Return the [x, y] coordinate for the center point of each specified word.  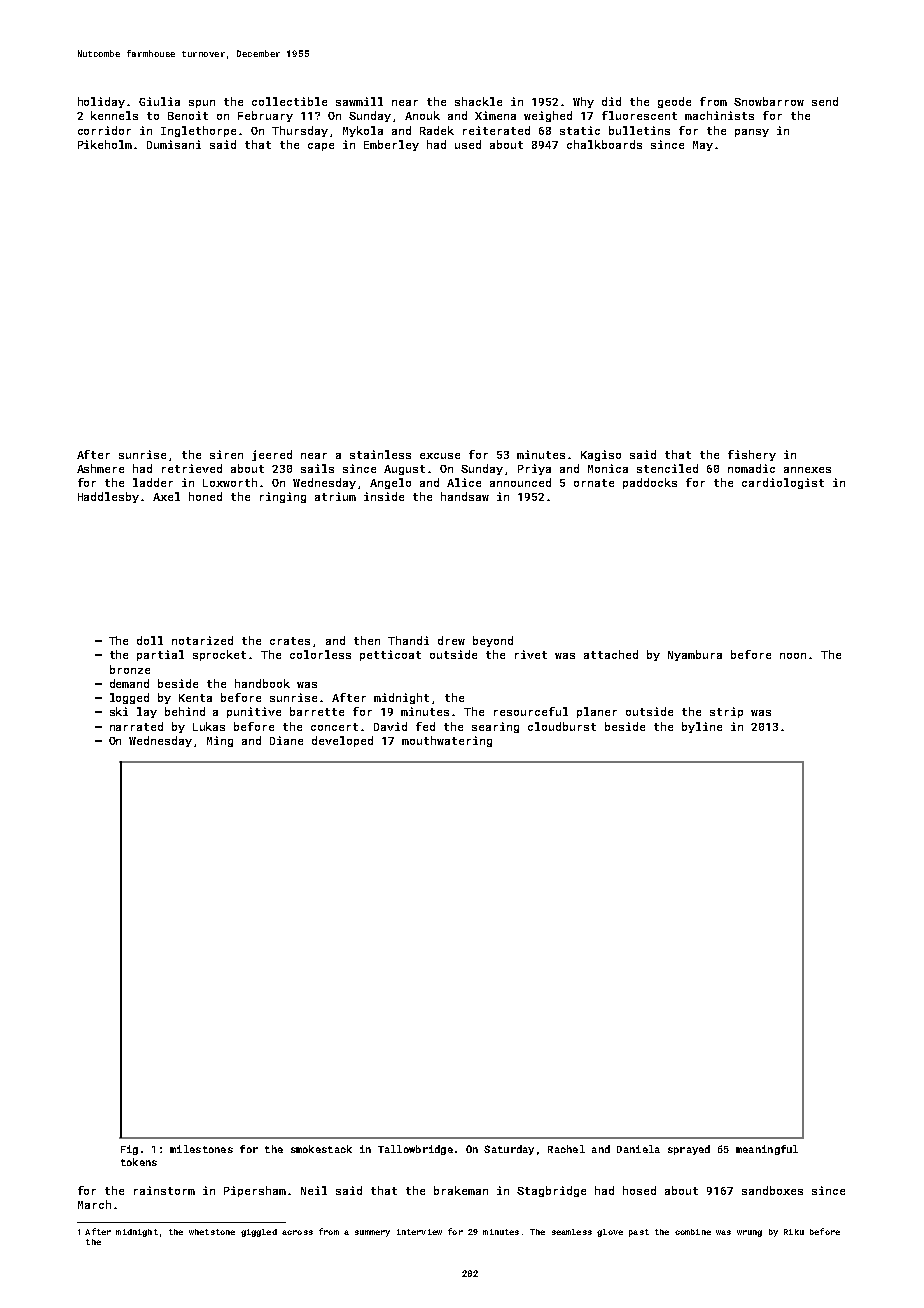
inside [384, 496]
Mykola [363, 131]
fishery [752, 455]
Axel [166, 496]
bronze [130, 669]
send [825, 101]
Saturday [509, 1150]
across [297, 1232]
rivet [531, 654]
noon [793, 656]
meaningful [767, 1150]
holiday [101, 102]
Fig [129, 1150]
